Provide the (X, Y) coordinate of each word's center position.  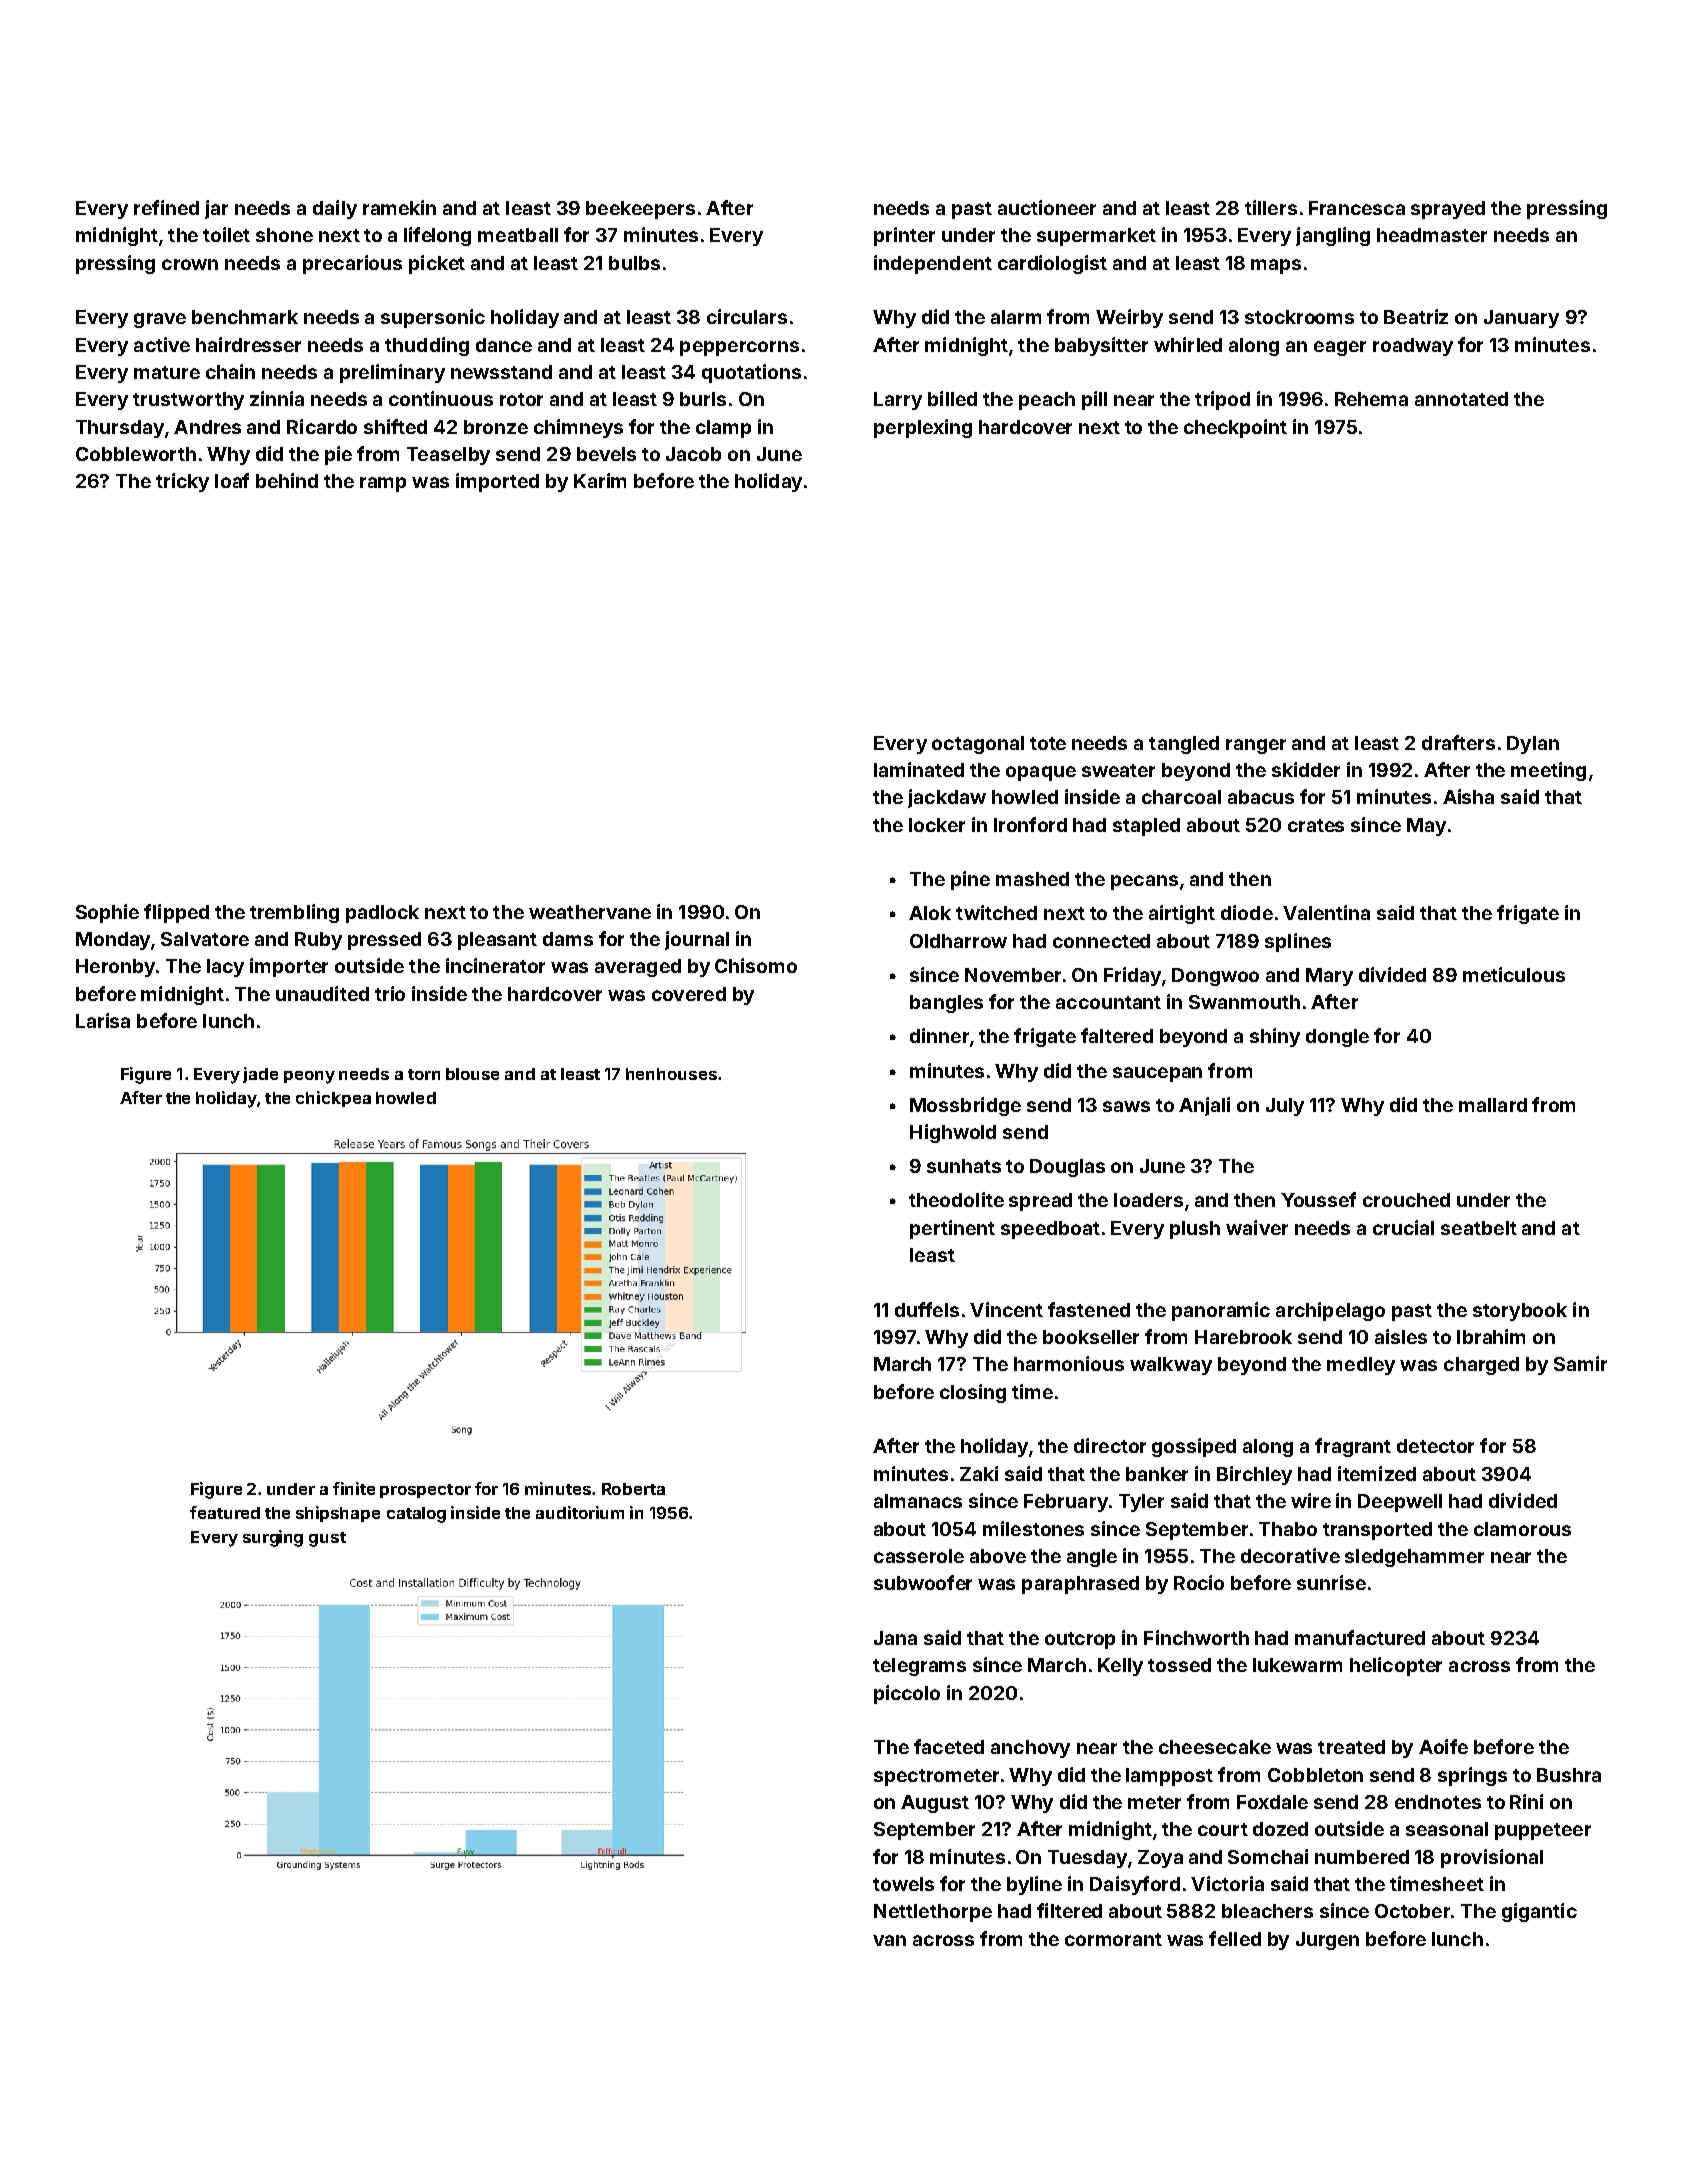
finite (354, 1488)
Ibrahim (1491, 1336)
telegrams (919, 1667)
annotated (1461, 399)
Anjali (1204, 1106)
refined (166, 207)
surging (273, 1538)
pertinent (952, 1229)
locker (937, 825)
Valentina (1326, 912)
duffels (927, 1309)
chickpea (333, 1099)
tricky (182, 482)
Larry (898, 401)
